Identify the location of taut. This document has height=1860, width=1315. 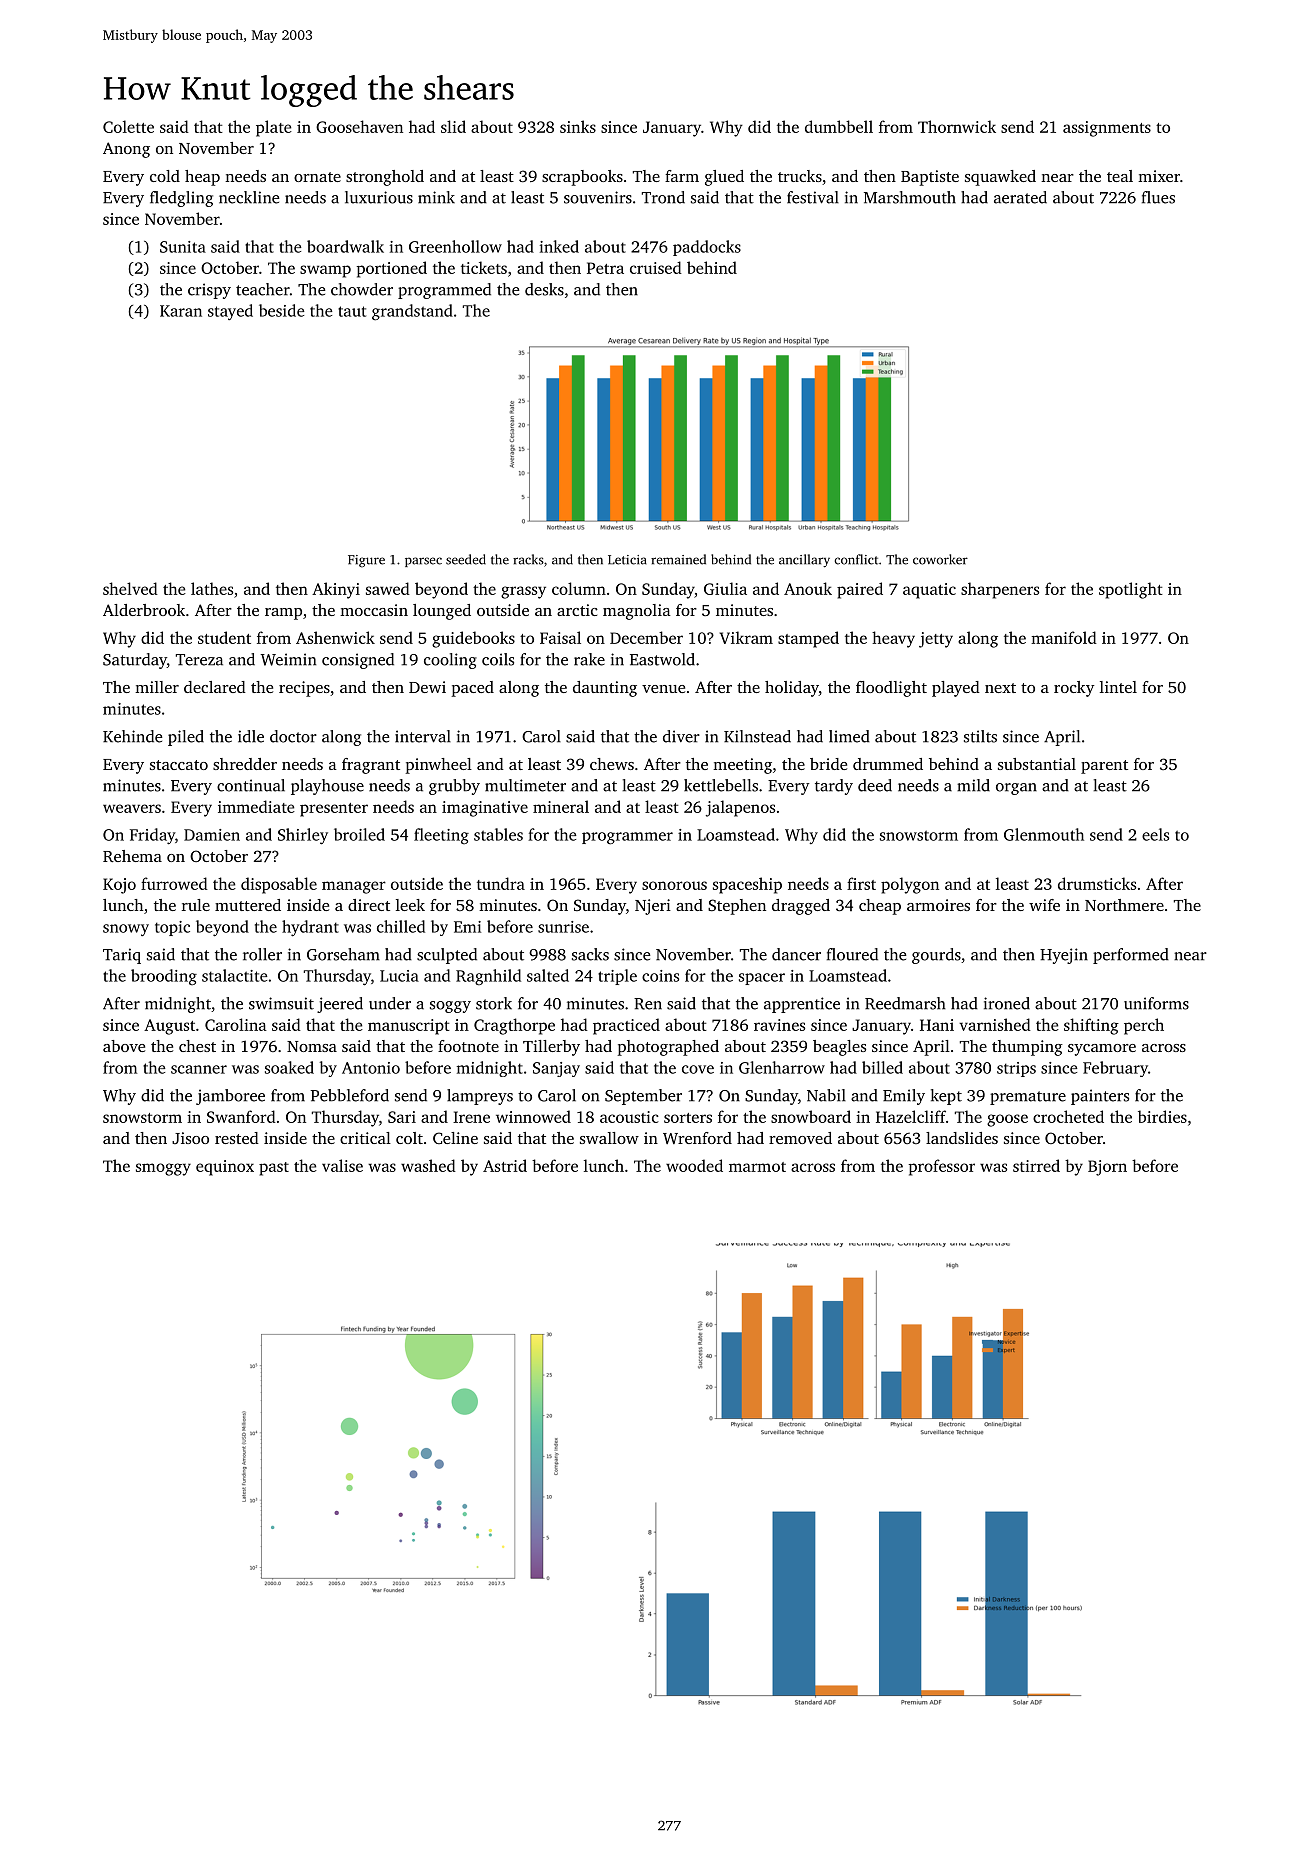
(352, 311).
